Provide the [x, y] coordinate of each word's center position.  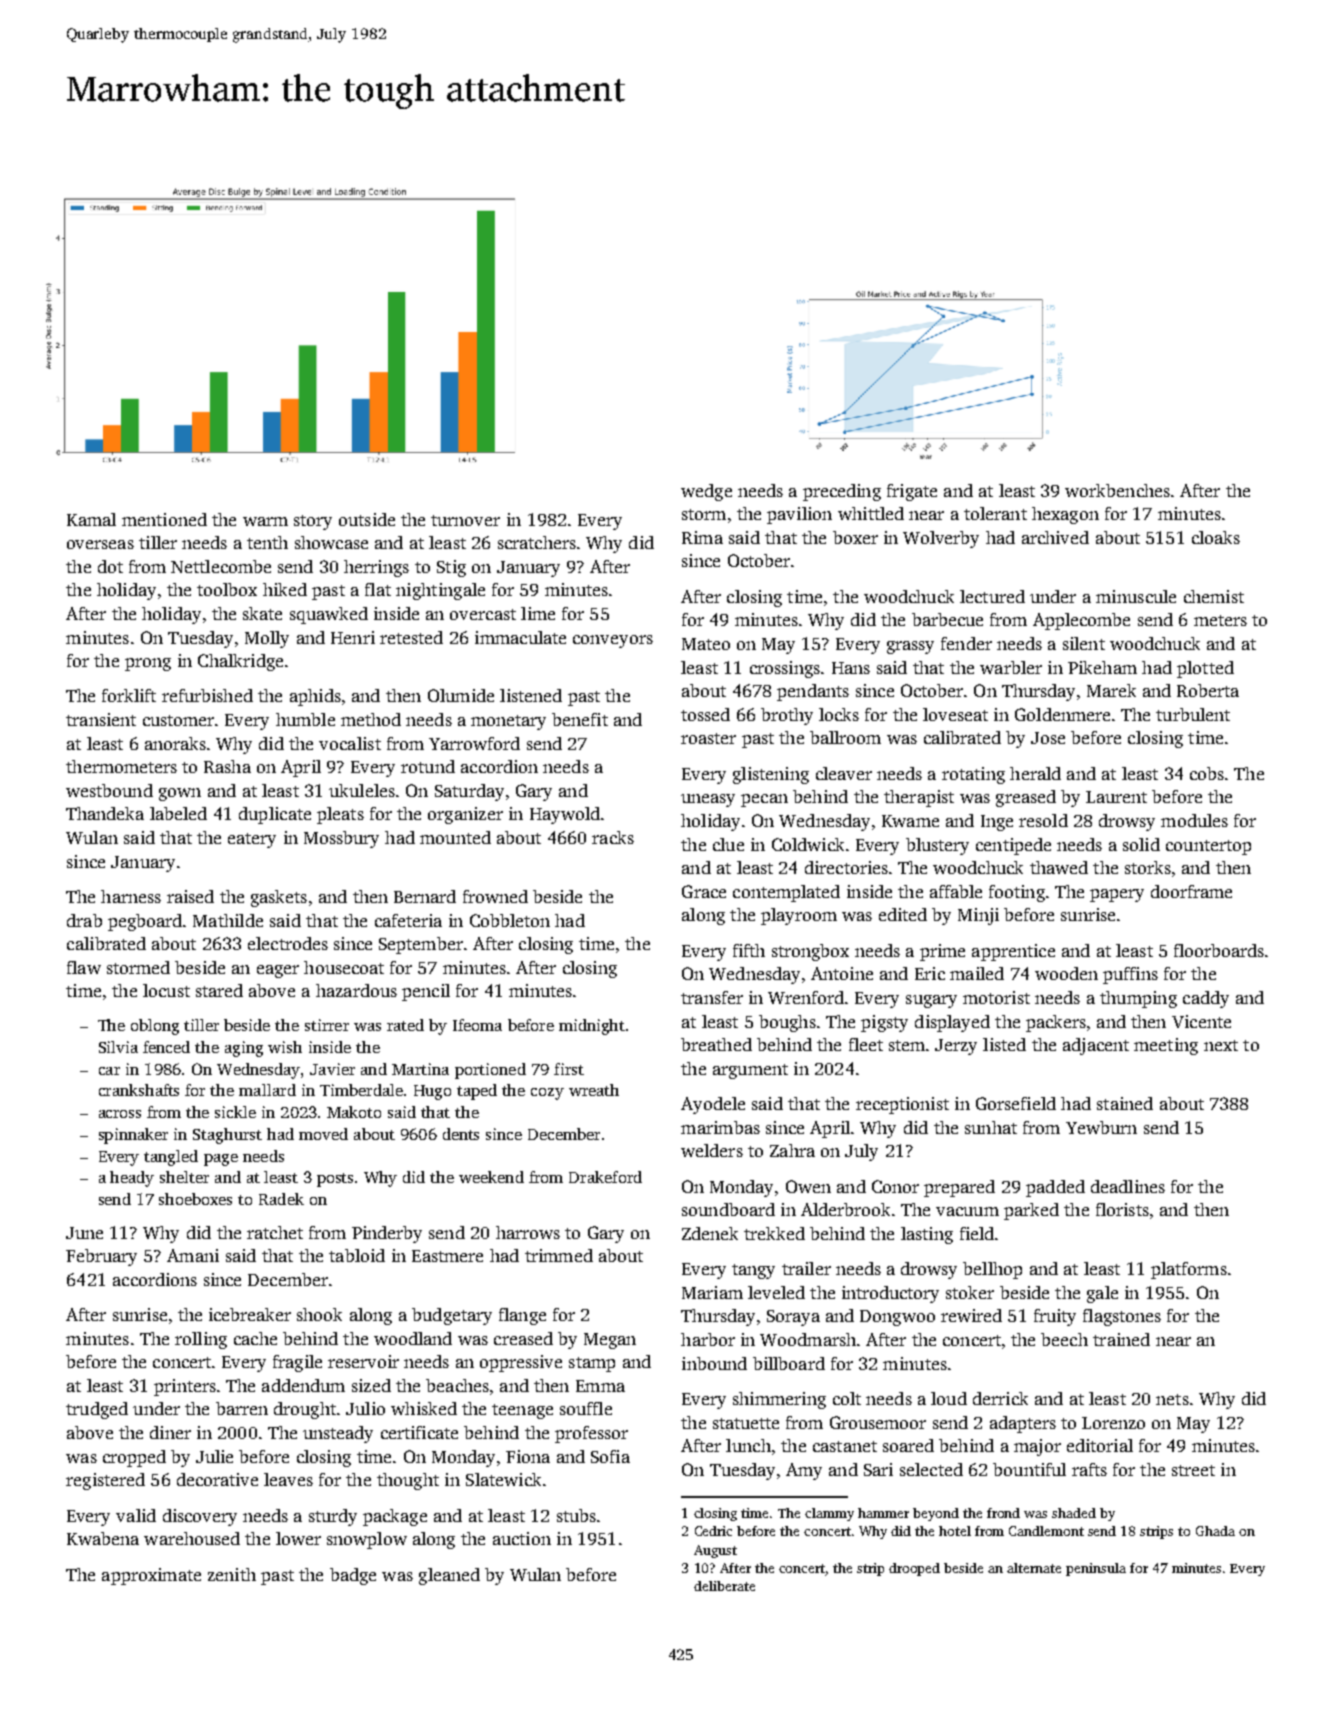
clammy [829, 1514]
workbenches [1117, 490]
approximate [151, 1576]
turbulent [1193, 714]
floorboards [1219, 950]
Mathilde [228, 920]
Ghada [1215, 1531]
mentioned [164, 519]
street [1193, 1470]
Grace [704, 891]
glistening [771, 775]
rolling [201, 1340]
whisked [424, 1408]
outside [367, 519]
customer [178, 720]
